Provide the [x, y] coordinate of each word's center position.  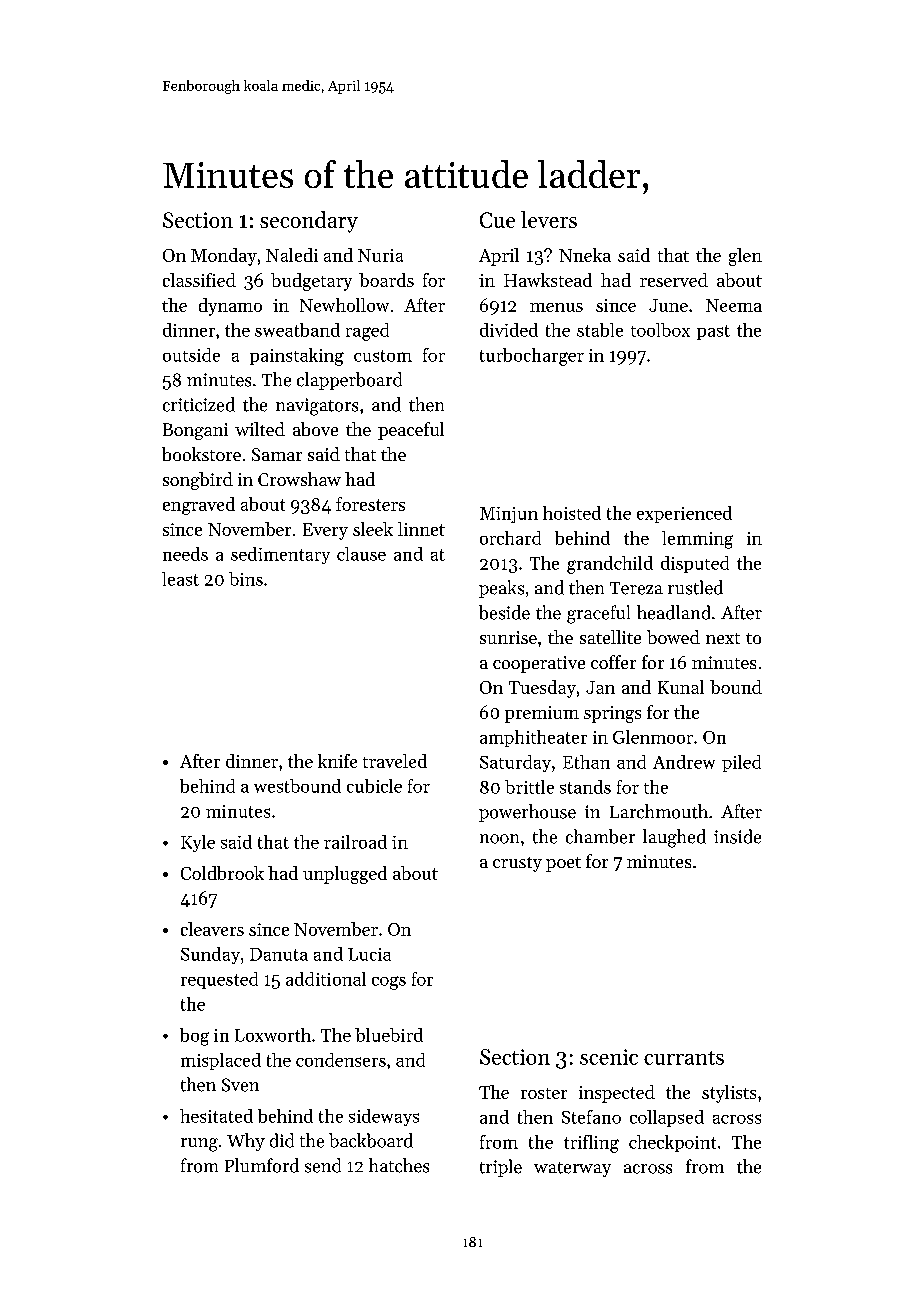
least [180, 579]
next [723, 638]
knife [337, 761]
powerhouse [527, 813]
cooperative [539, 664]
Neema [734, 305]
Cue [497, 220]
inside [737, 836]
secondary [309, 222]
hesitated [216, 1116]
